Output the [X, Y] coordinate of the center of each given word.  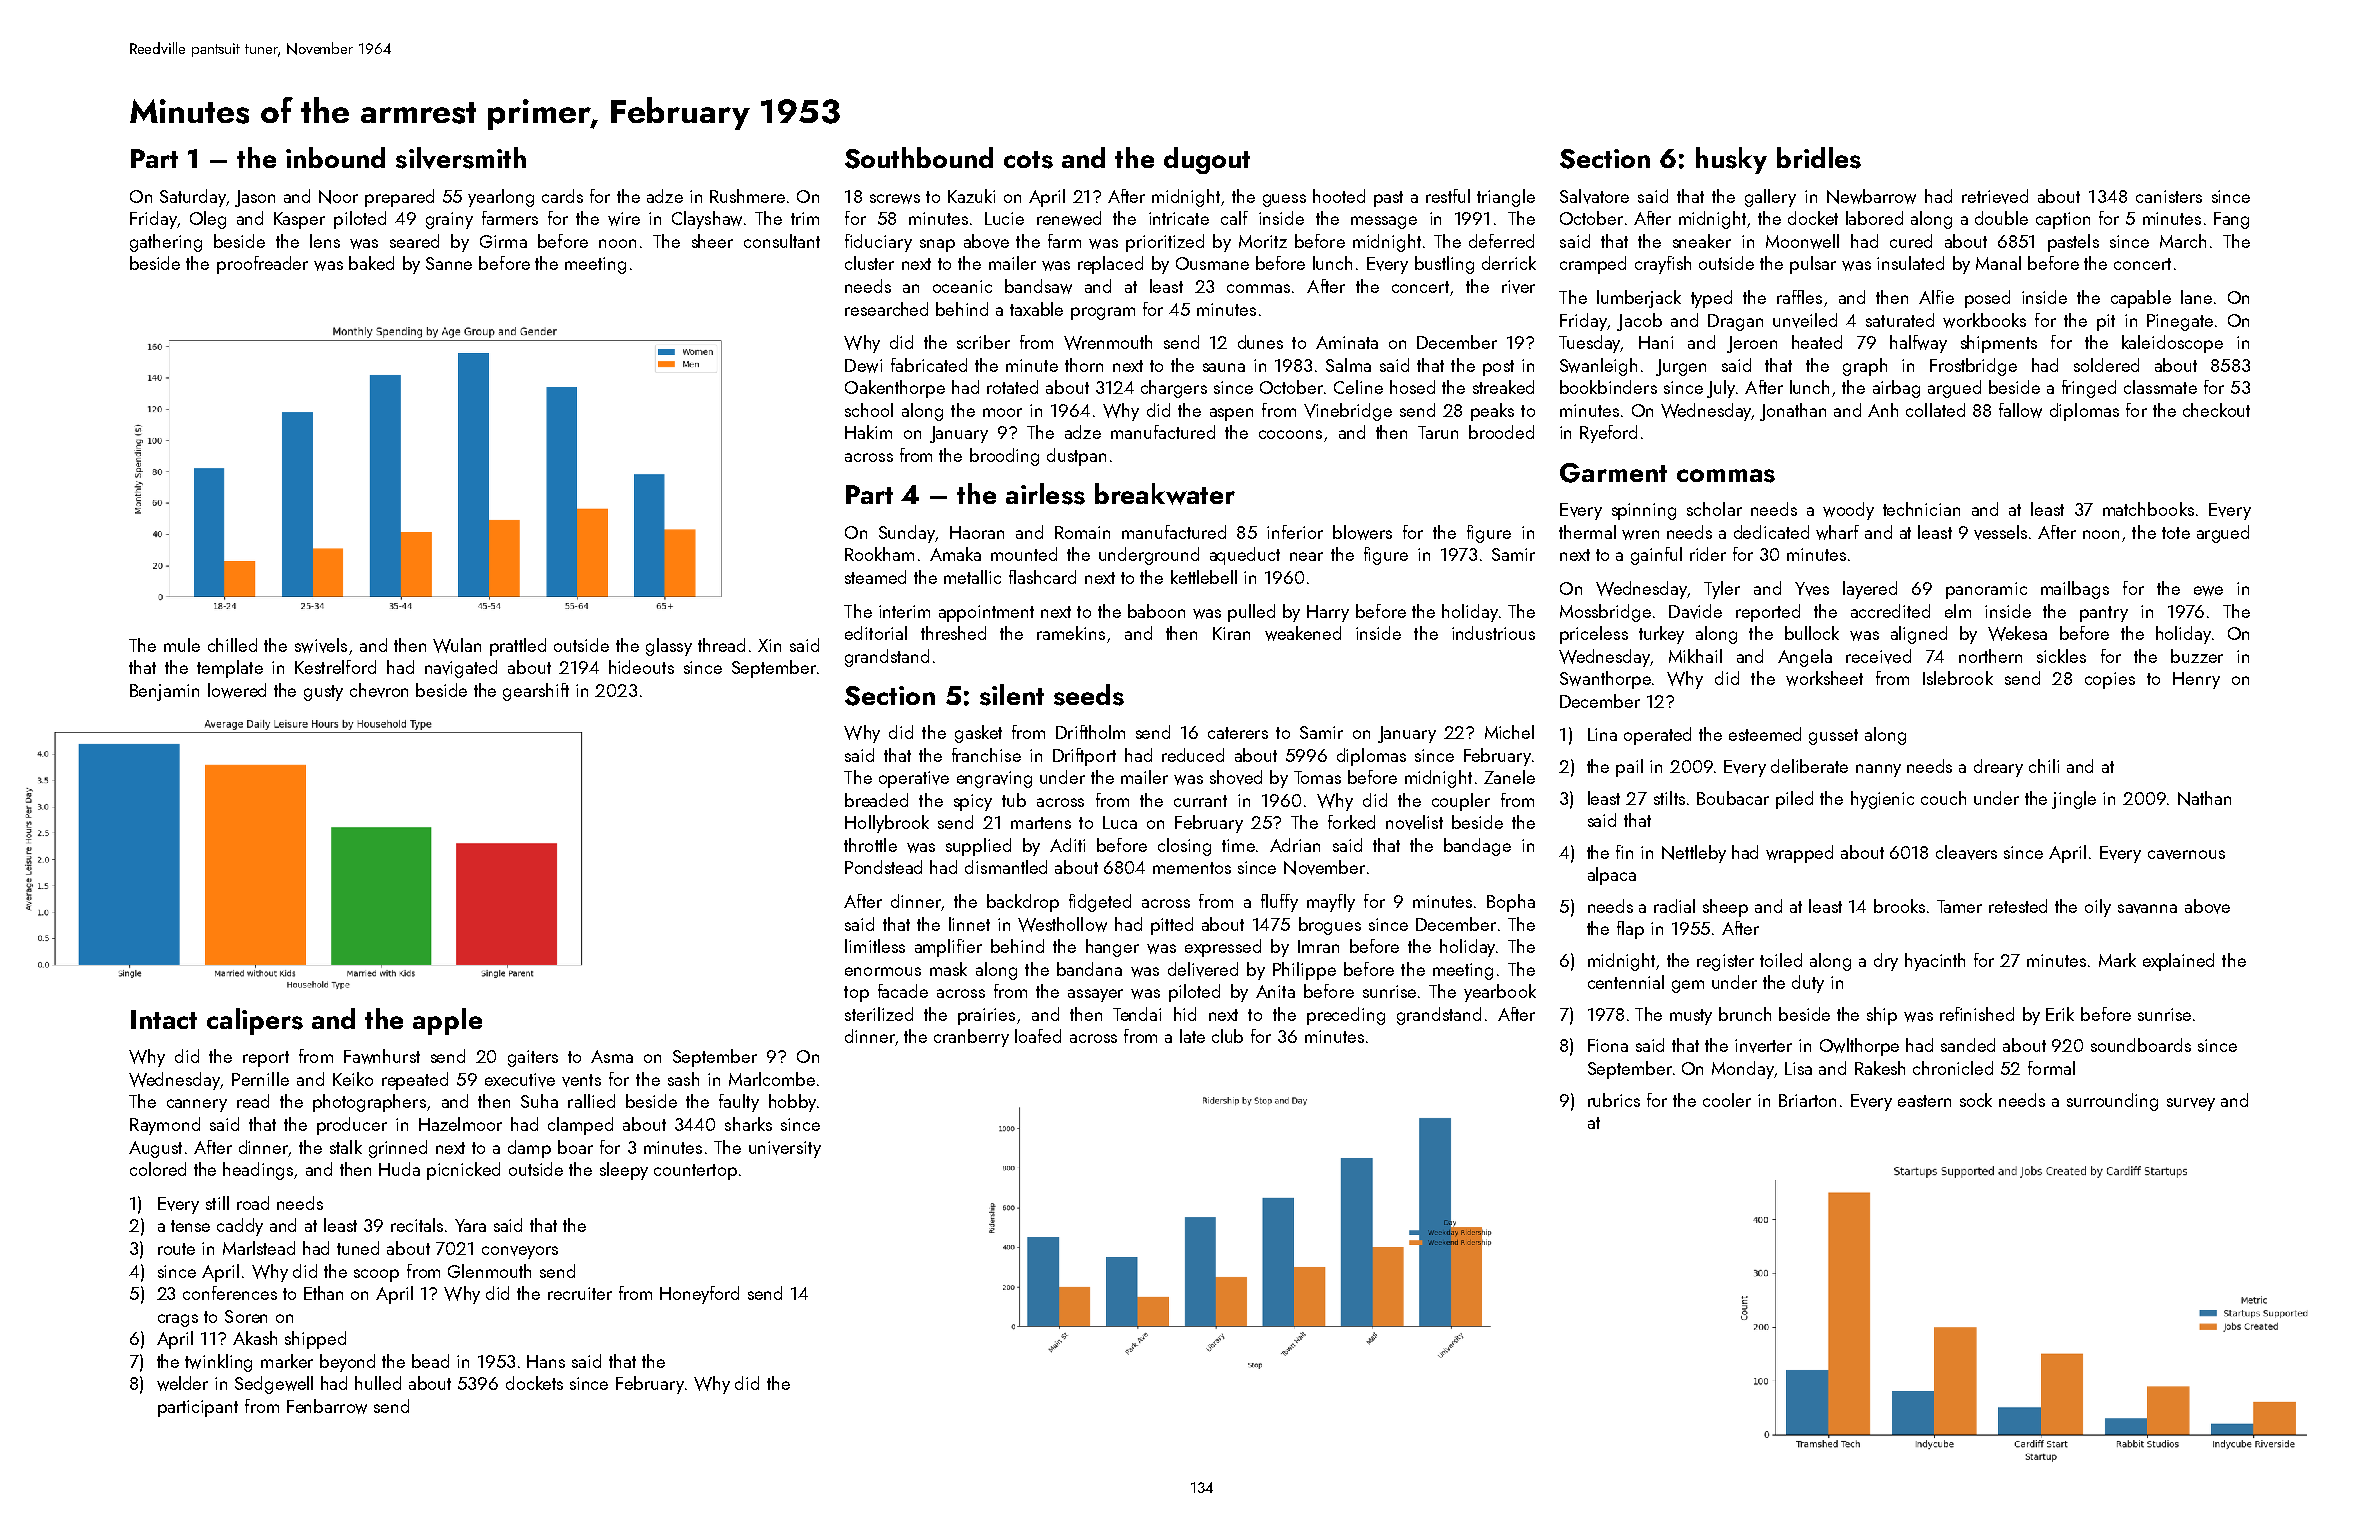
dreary [1998, 768]
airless [1045, 494]
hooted [1339, 196]
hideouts [641, 667]
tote [2176, 533]
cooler [1727, 1100]
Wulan [457, 645]
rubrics [1614, 1100]
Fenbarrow [327, 1406]
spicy [973, 802]
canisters [2169, 196]
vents [581, 1080]
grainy [449, 220]
